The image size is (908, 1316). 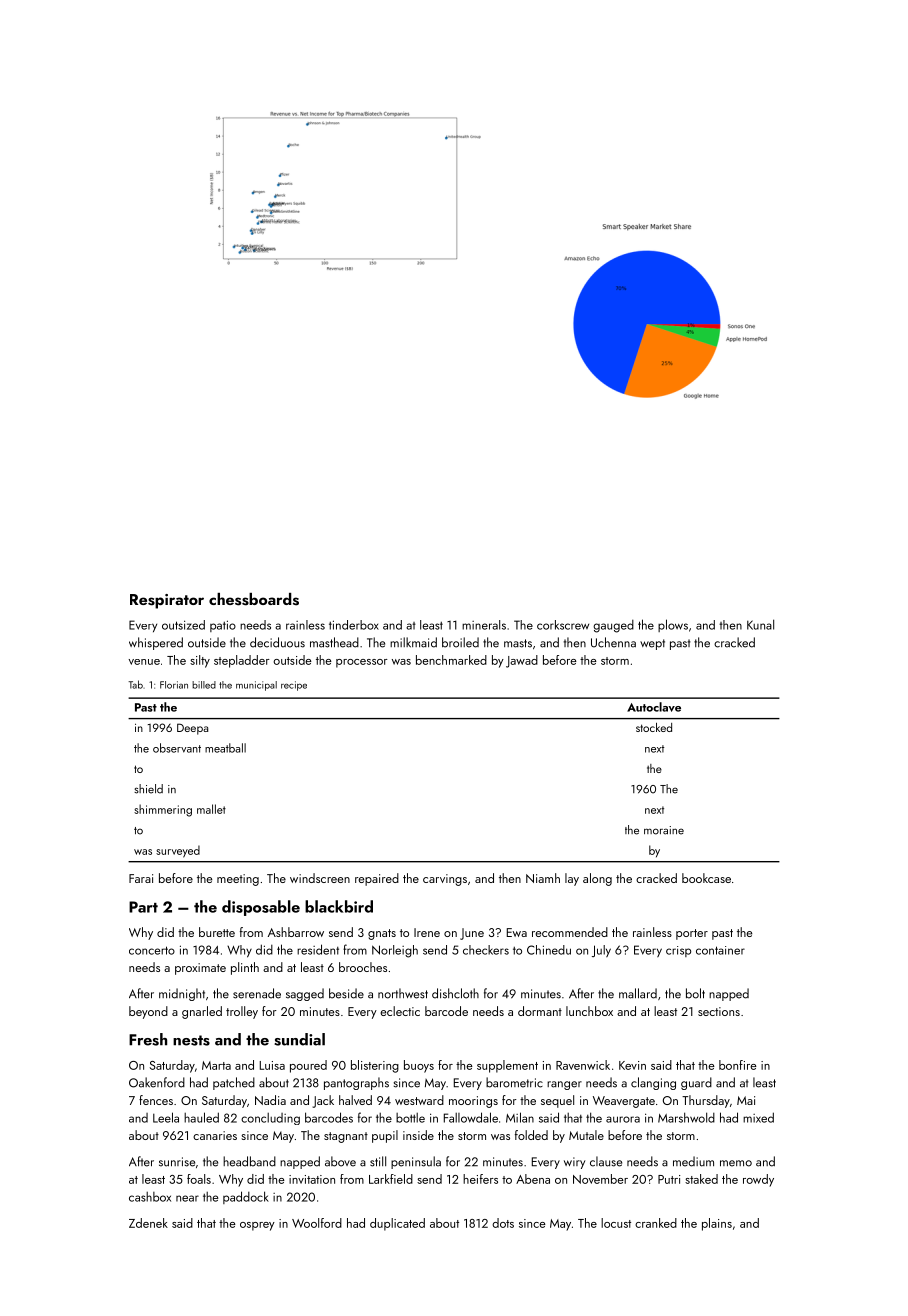 What do you see at coordinates (678, 951) in the screenshot?
I see `crisp` at bounding box center [678, 951].
